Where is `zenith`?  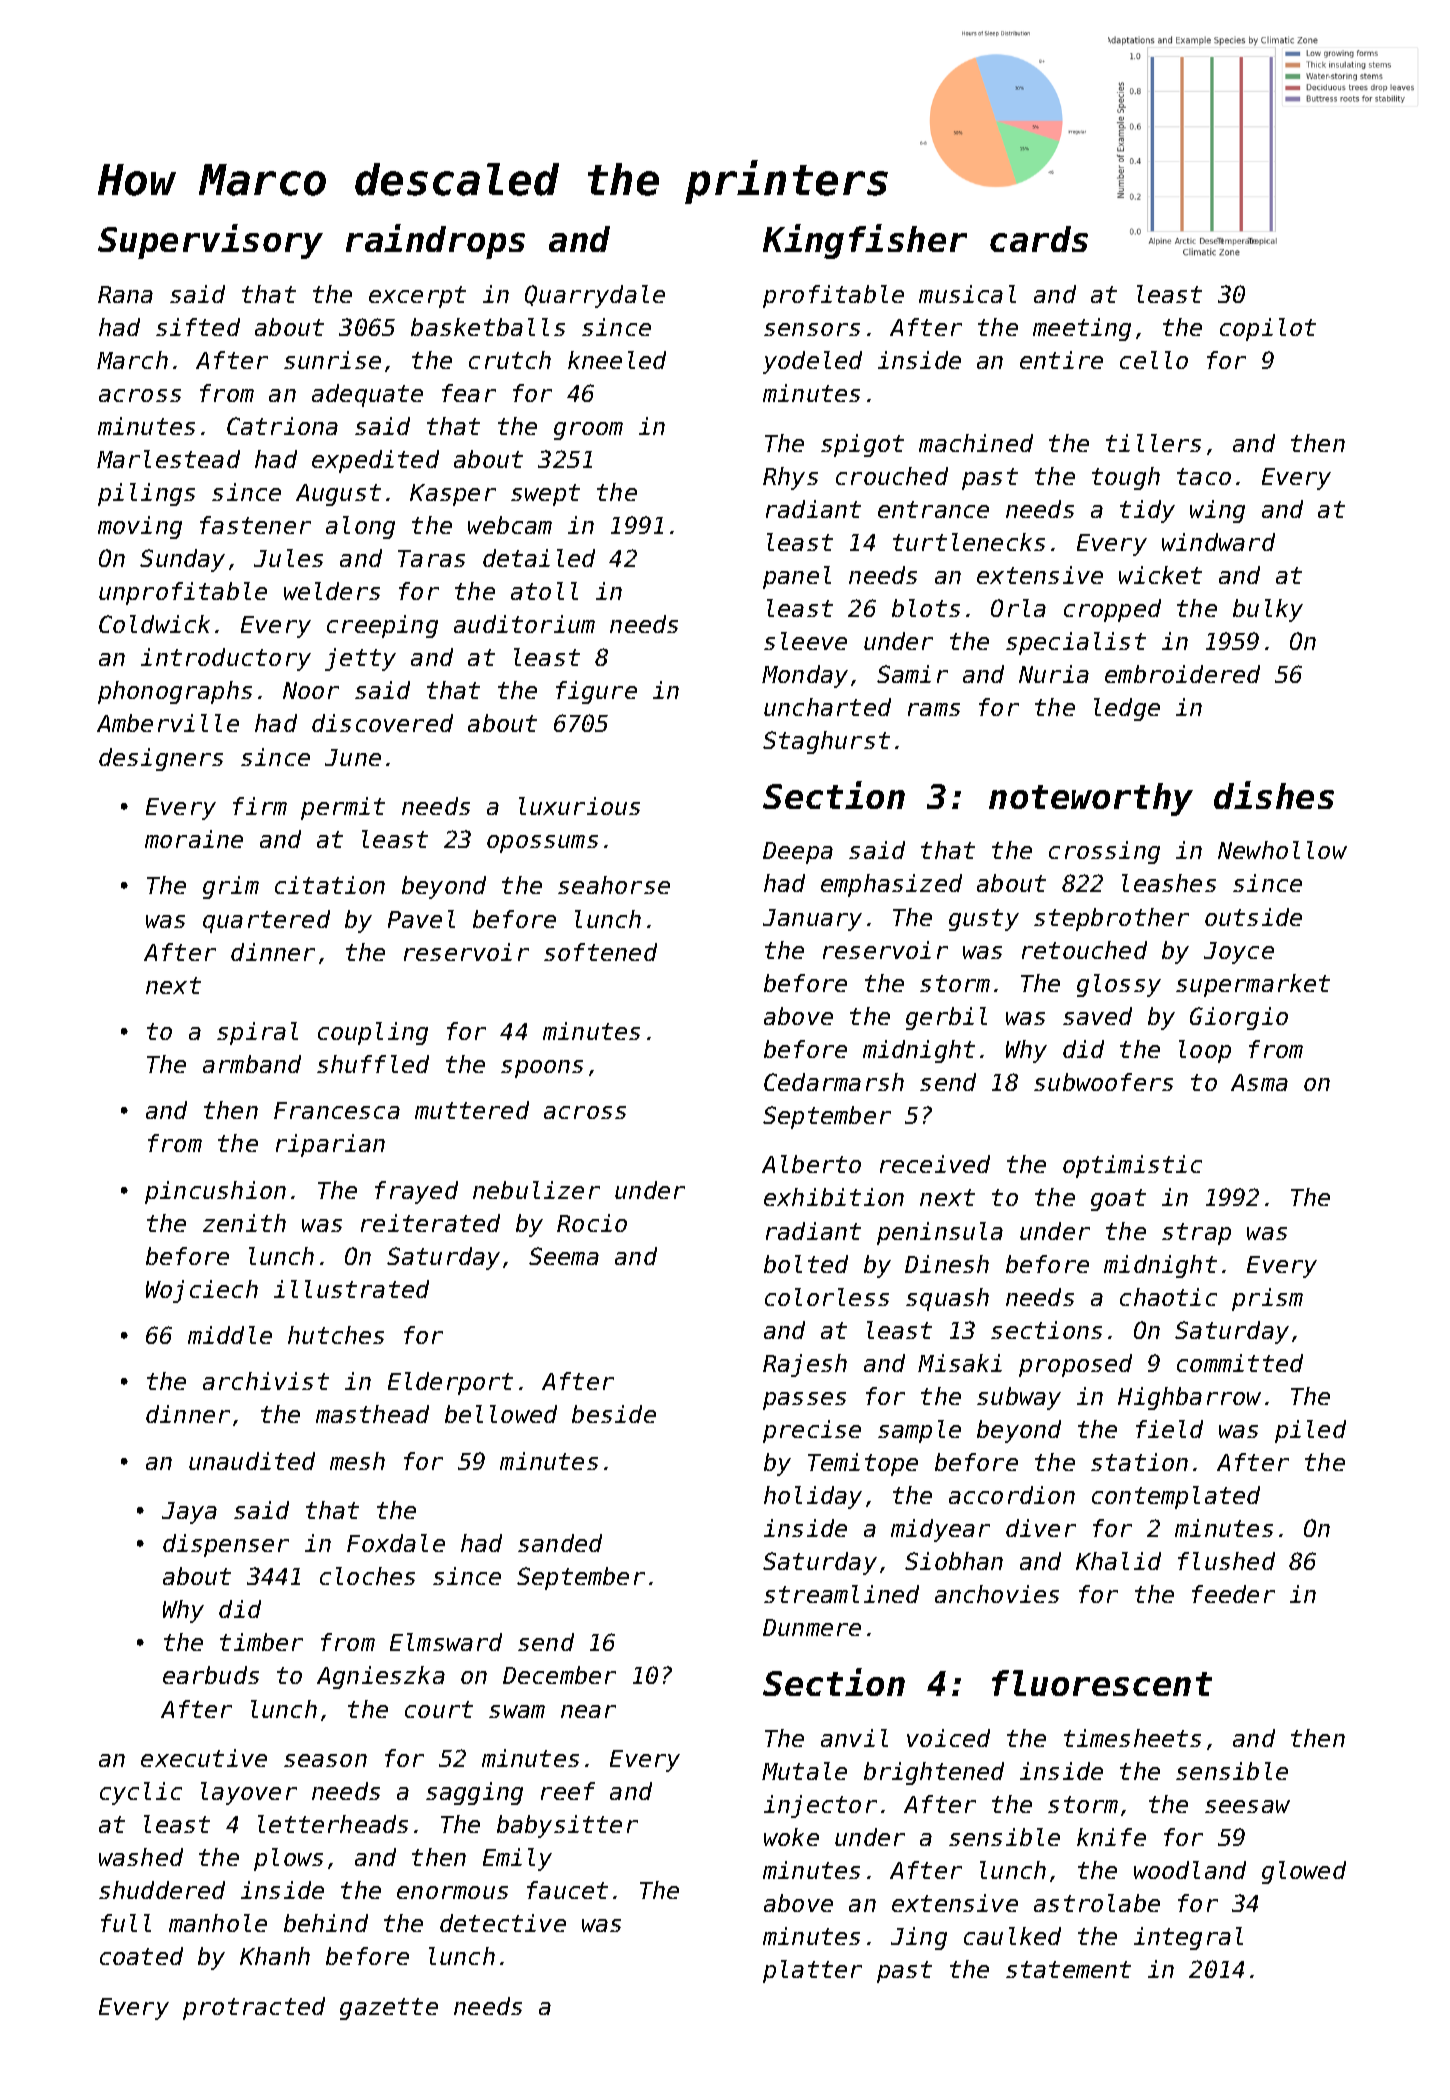
zenith is located at coordinates (244, 1223).
